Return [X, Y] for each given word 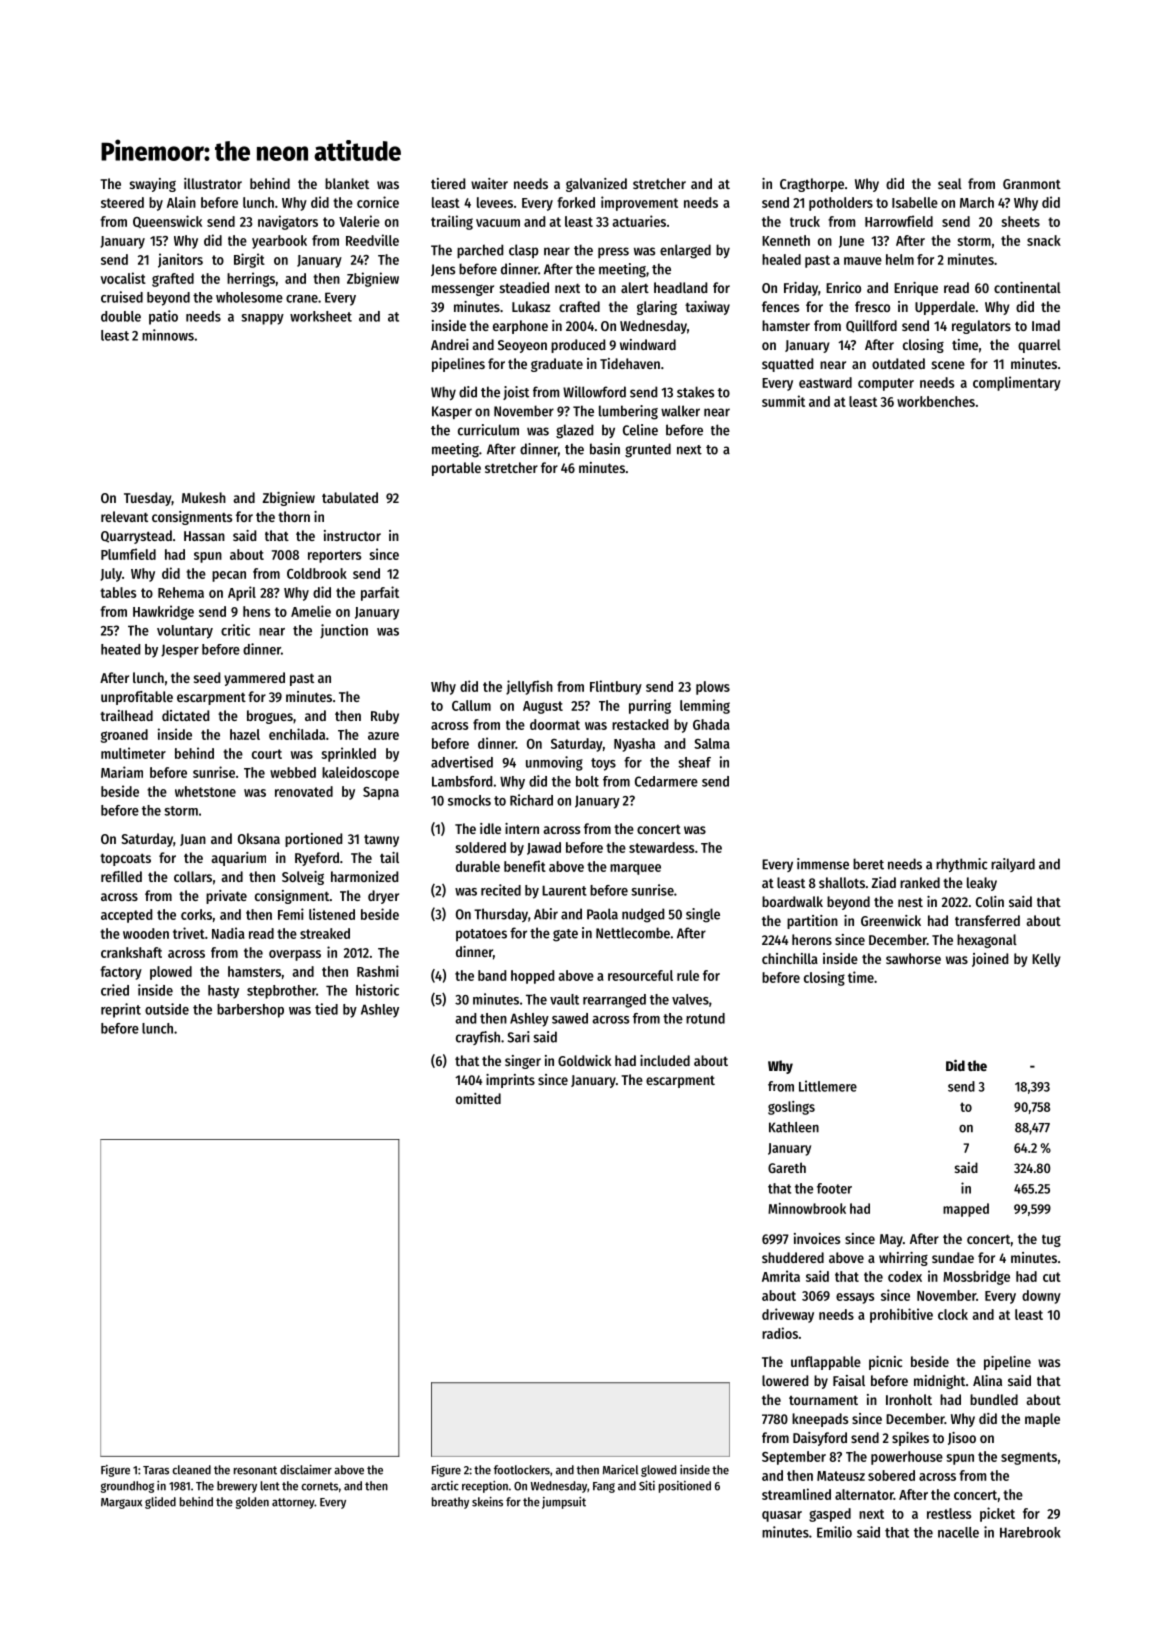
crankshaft [131, 952]
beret [868, 864]
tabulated [350, 497]
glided [160, 1503]
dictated [185, 715]
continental [1027, 287]
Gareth [787, 1167]
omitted [478, 1098]
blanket [347, 183]
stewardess [662, 847]
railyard [1013, 865]
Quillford [871, 326]
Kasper [452, 413]
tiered [448, 183]
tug [1051, 1241]
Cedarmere [666, 781]
